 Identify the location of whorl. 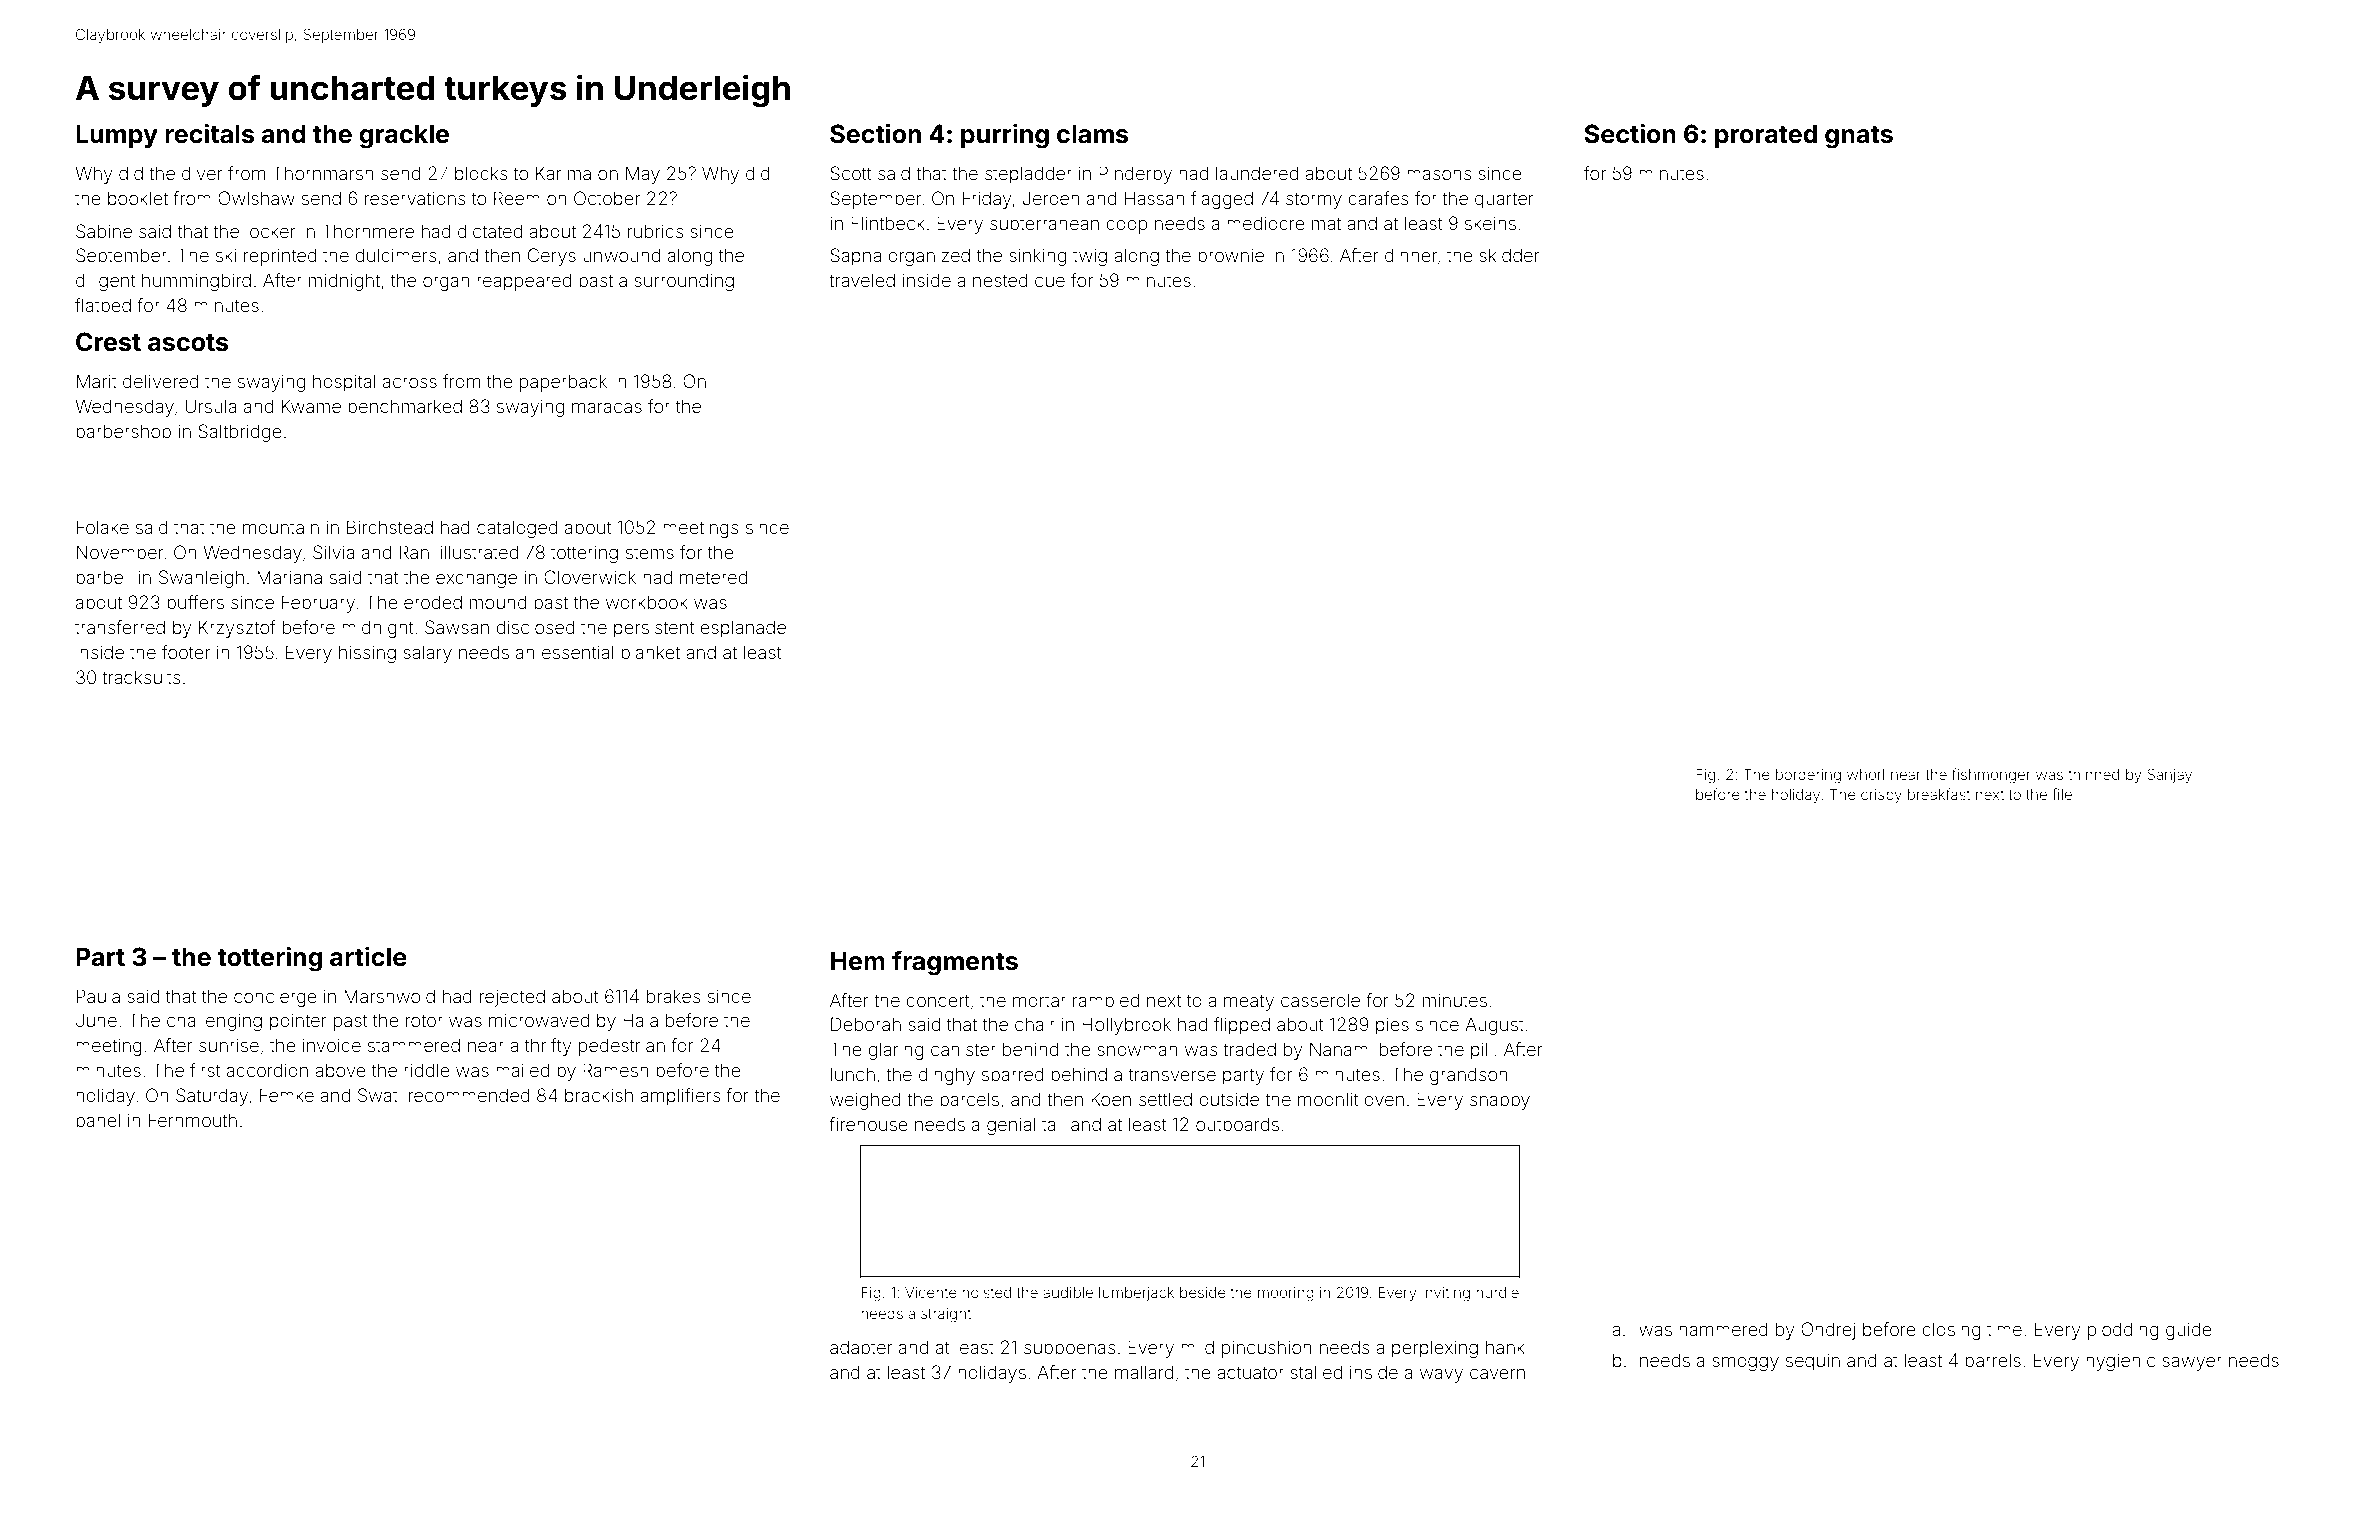
(1865, 774).
